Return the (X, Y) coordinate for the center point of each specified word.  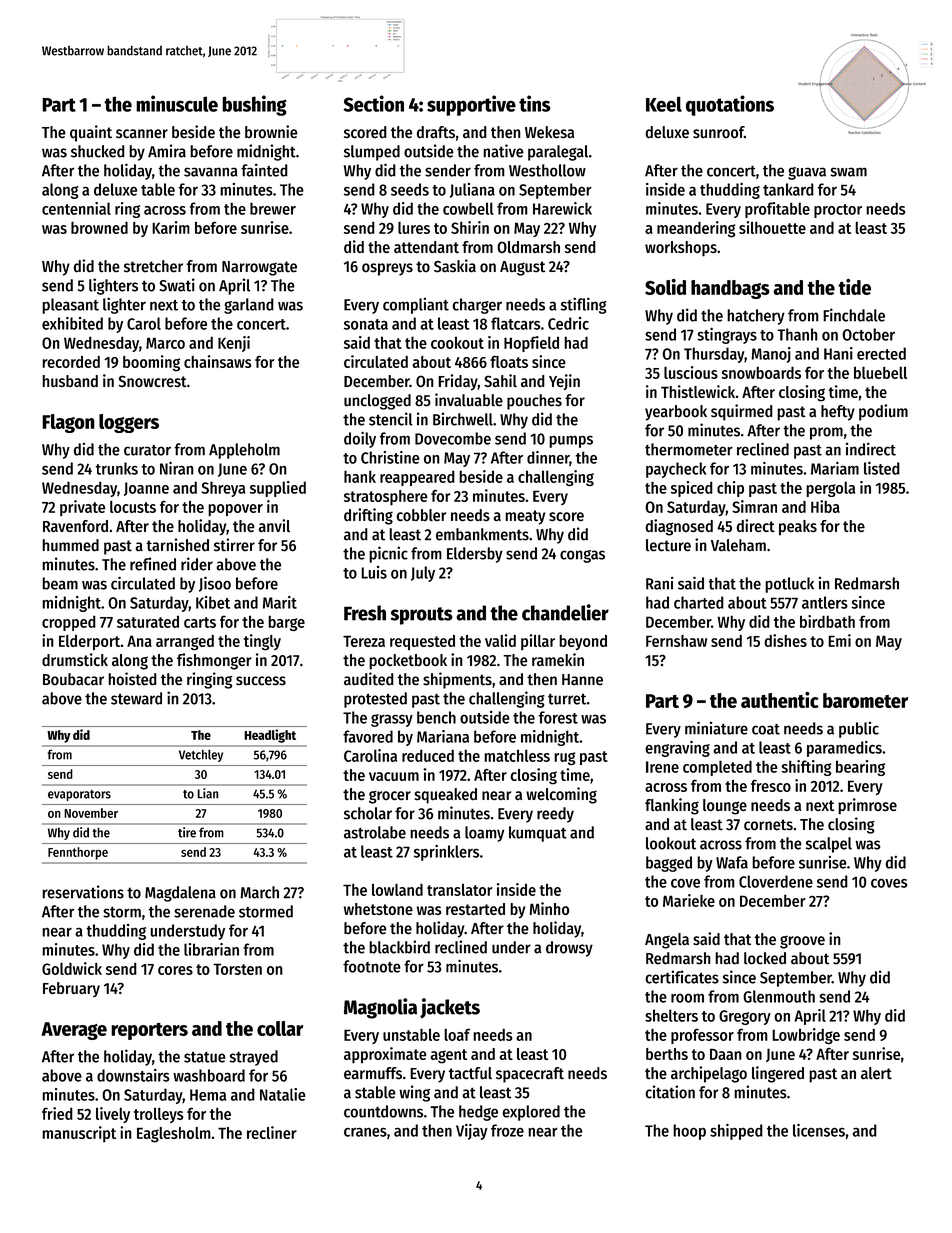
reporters (149, 1031)
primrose (867, 806)
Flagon (68, 423)
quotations (730, 105)
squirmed (742, 412)
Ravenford (75, 526)
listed (882, 468)
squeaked (445, 796)
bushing (254, 105)
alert (876, 1073)
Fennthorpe (78, 853)
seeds (410, 189)
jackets (450, 1008)
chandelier (565, 612)
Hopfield (531, 344)
